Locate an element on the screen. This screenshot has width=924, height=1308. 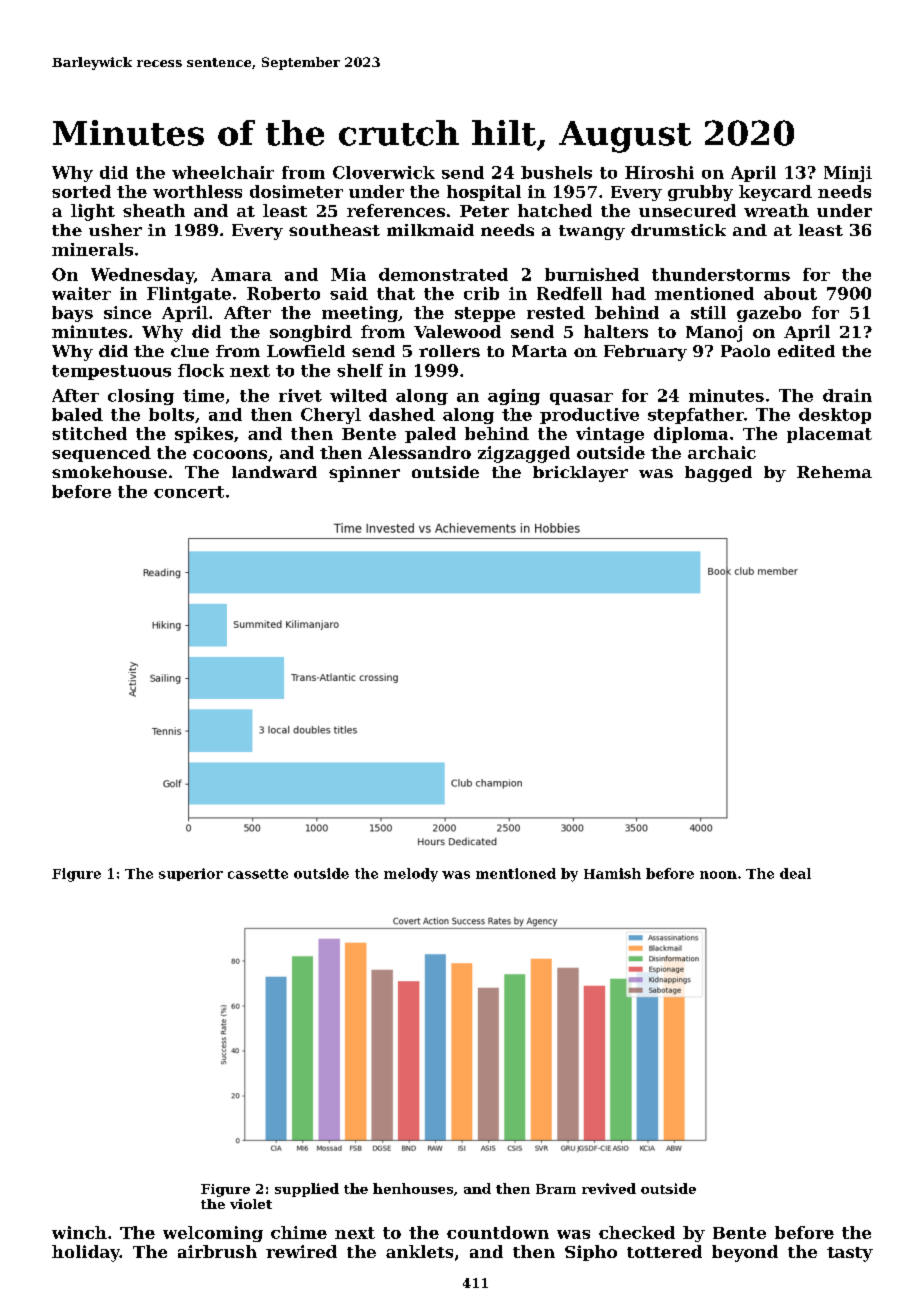
superior is located at coordinates (191, 874).
